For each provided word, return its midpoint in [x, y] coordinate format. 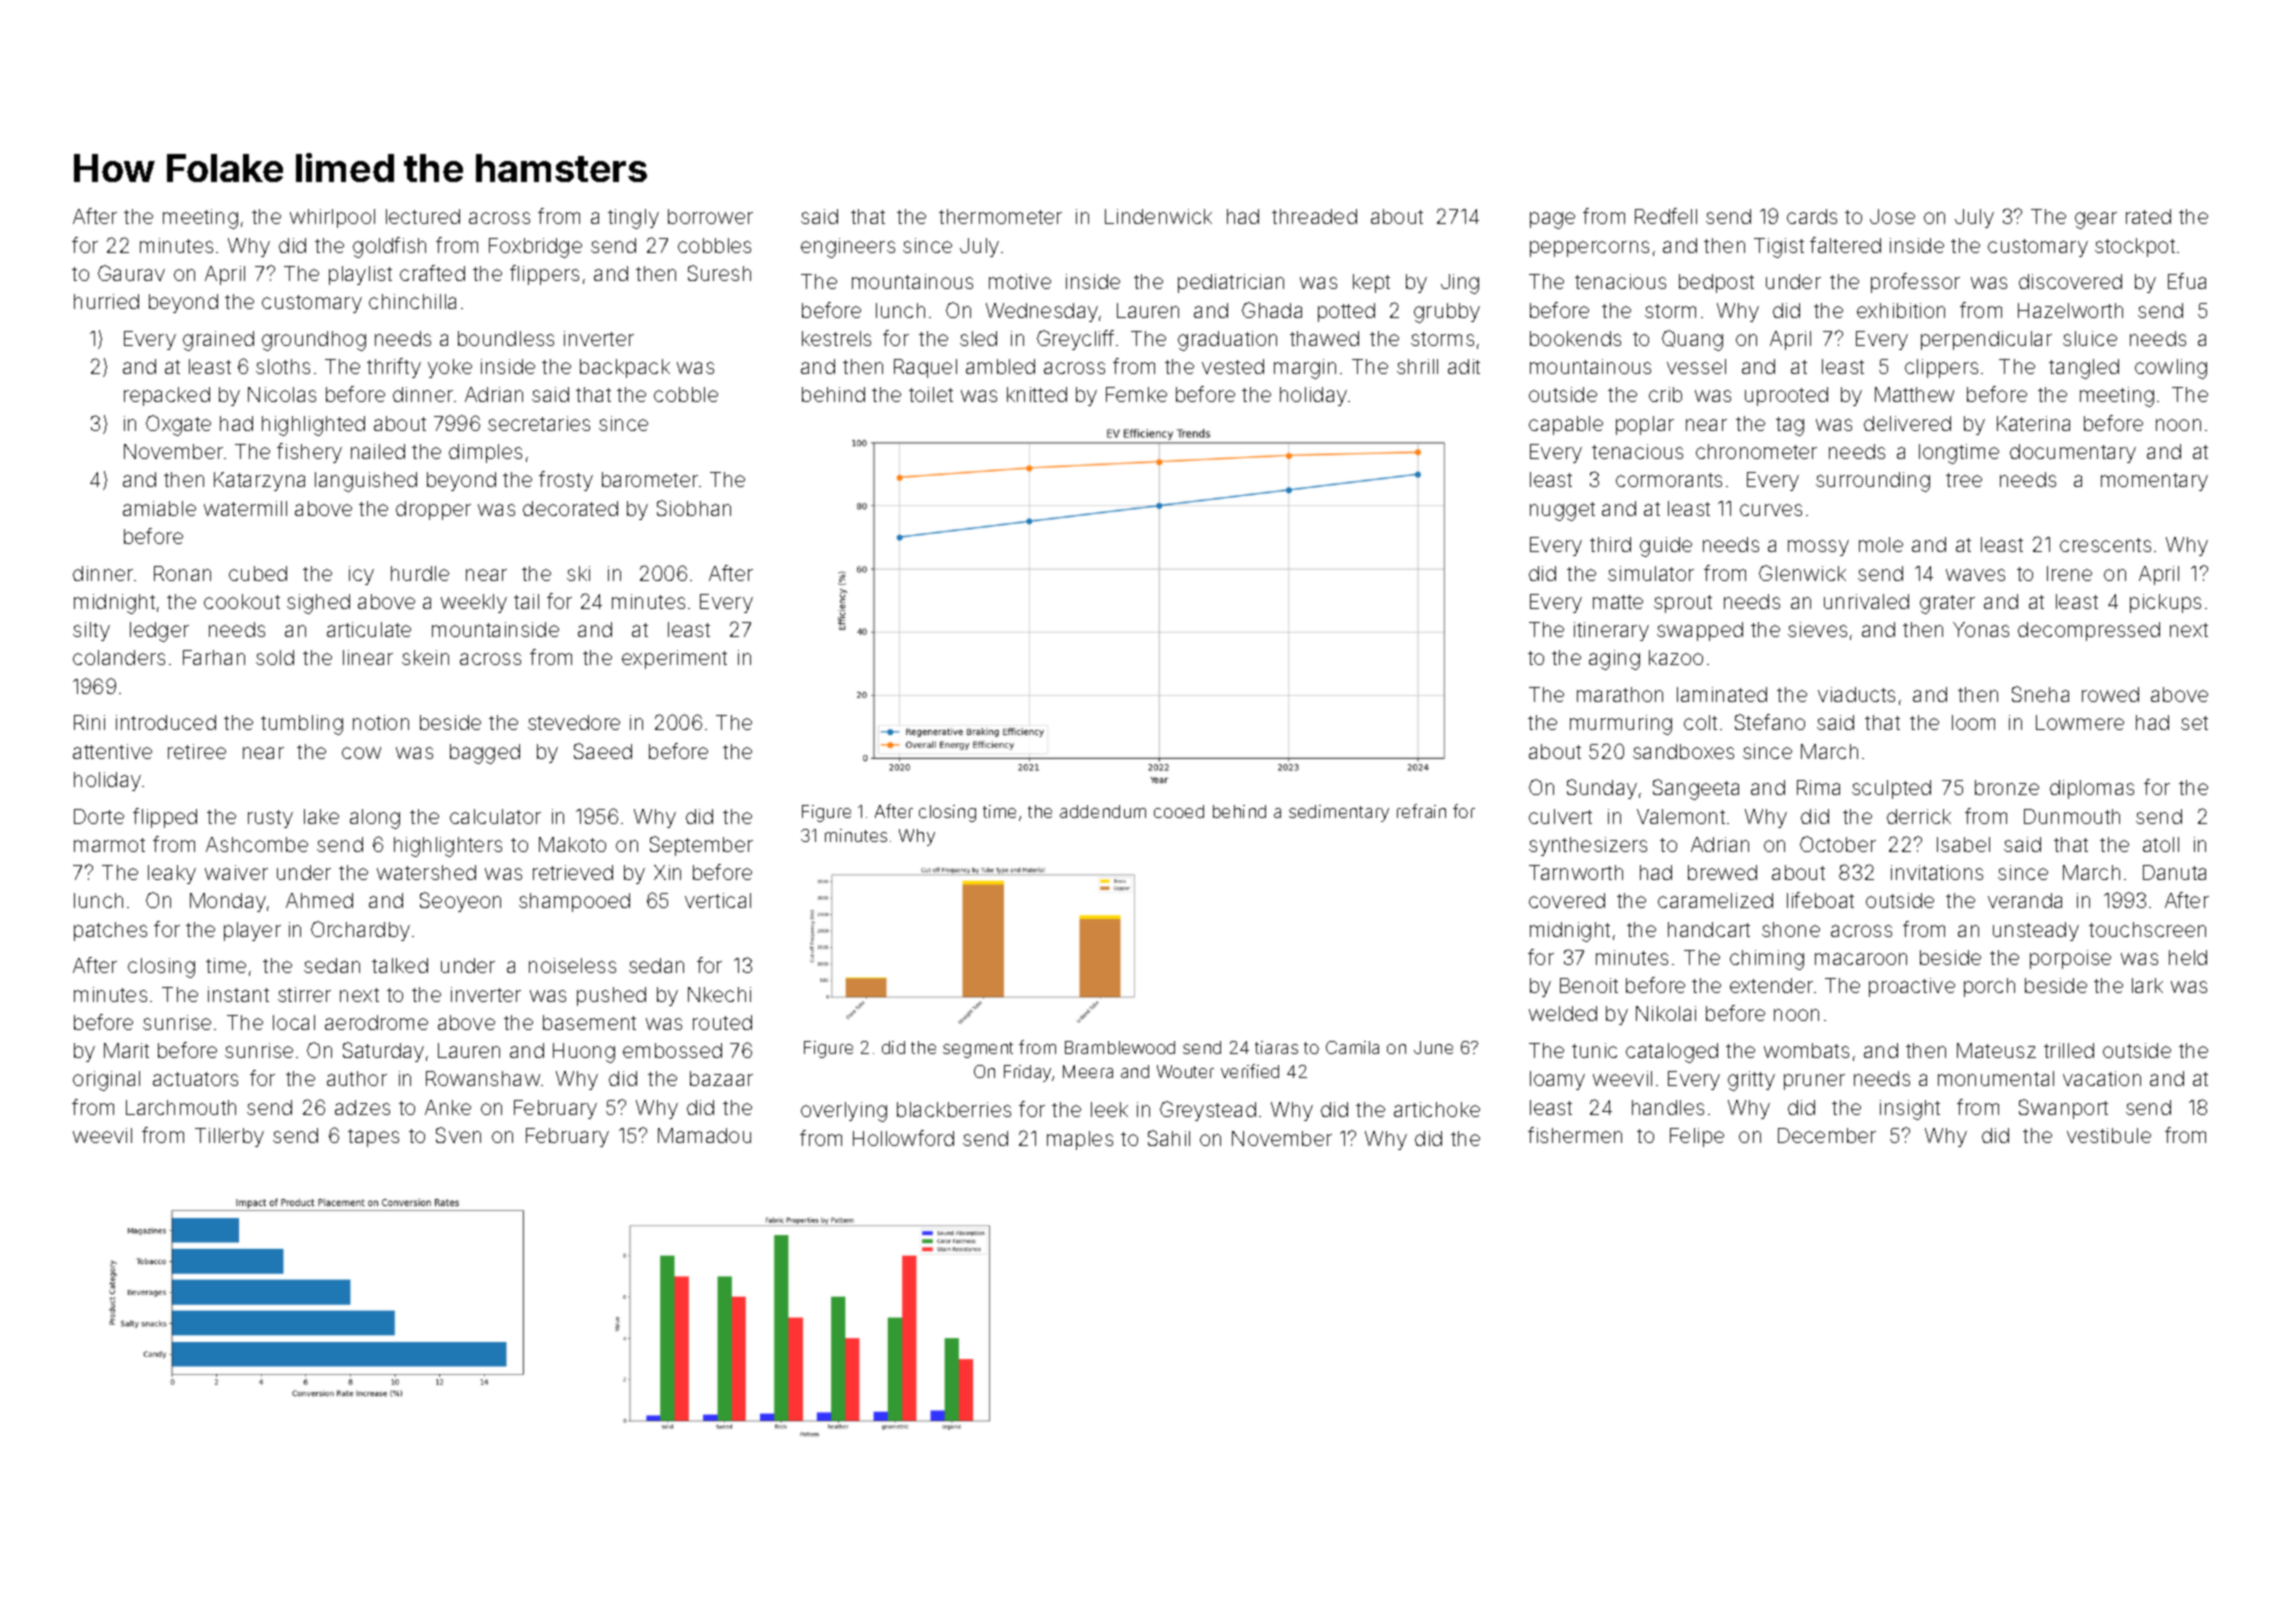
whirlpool [332, 218]
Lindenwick [1158, 216]
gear [2096, 220]
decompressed [2089, 631]
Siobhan [694, 508]
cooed [1179, 811]
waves [1975, 575]
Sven [458, 1135]
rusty [270, 819]
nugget [1562, 511]
